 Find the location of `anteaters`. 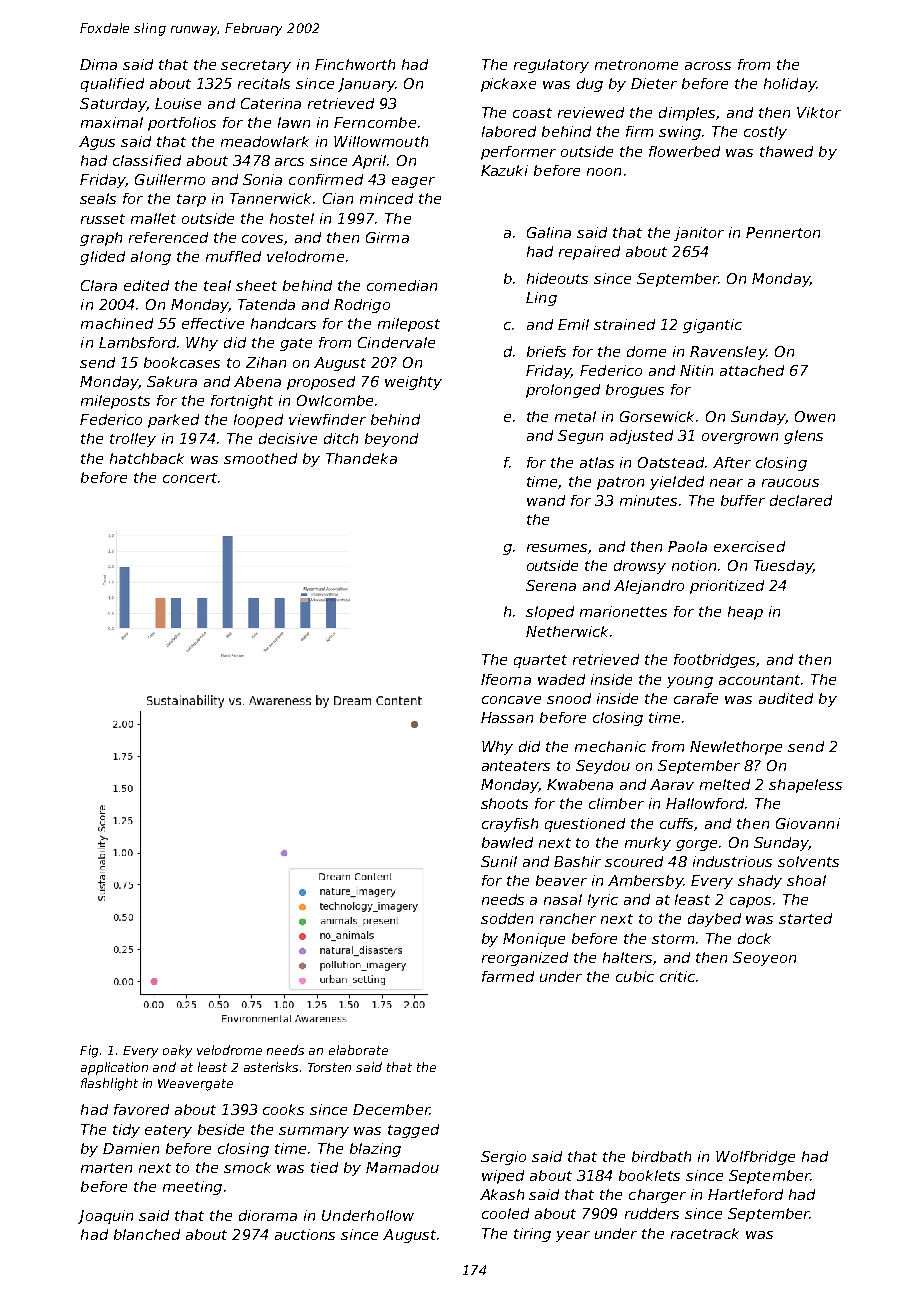

anteaters is located at coordinates (516, 766).
